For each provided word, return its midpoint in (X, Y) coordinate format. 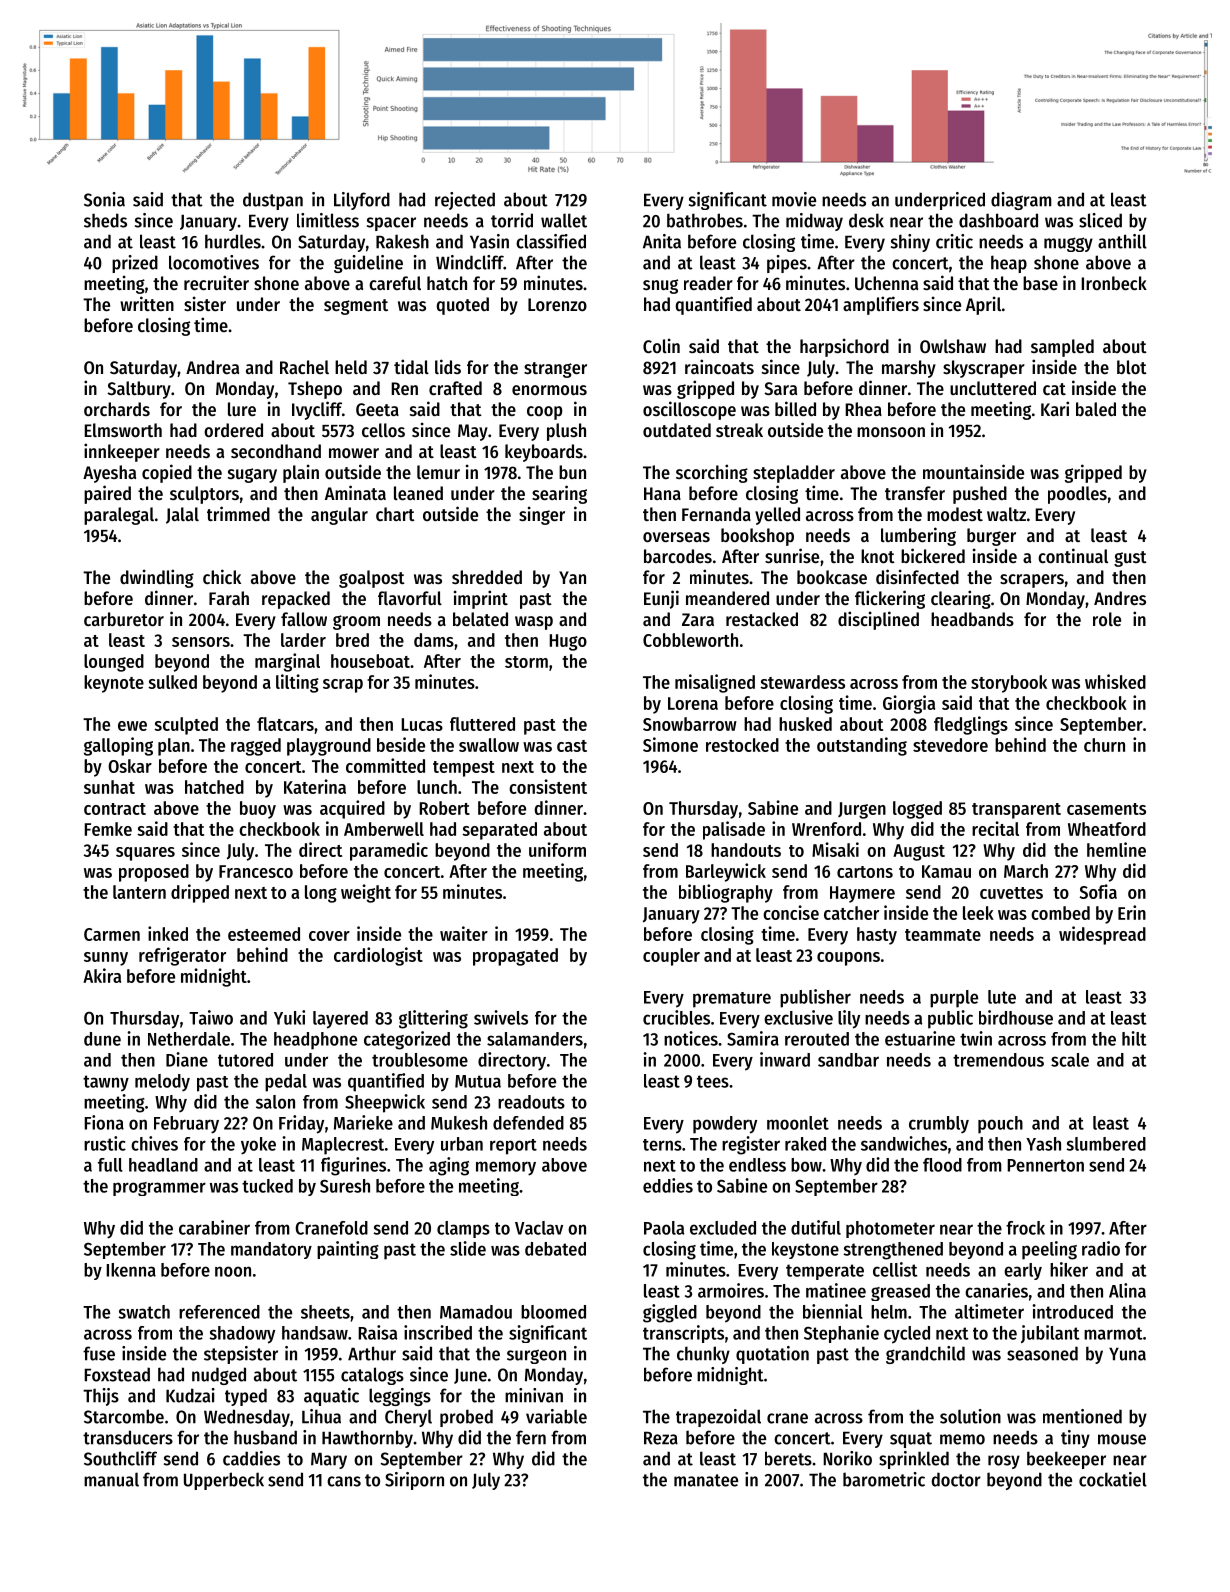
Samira (753, 1038)
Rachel (304, 367)
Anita (662, 241)
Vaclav (539, 1228)
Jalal (182, 515)
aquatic (331, 1397)
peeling (1049, 1250)
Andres (1120, 598)
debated (555, 1249)
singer (542, 515)
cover (329, 936)
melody (162, 1082)
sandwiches (904, 1143)
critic (954, 241)
